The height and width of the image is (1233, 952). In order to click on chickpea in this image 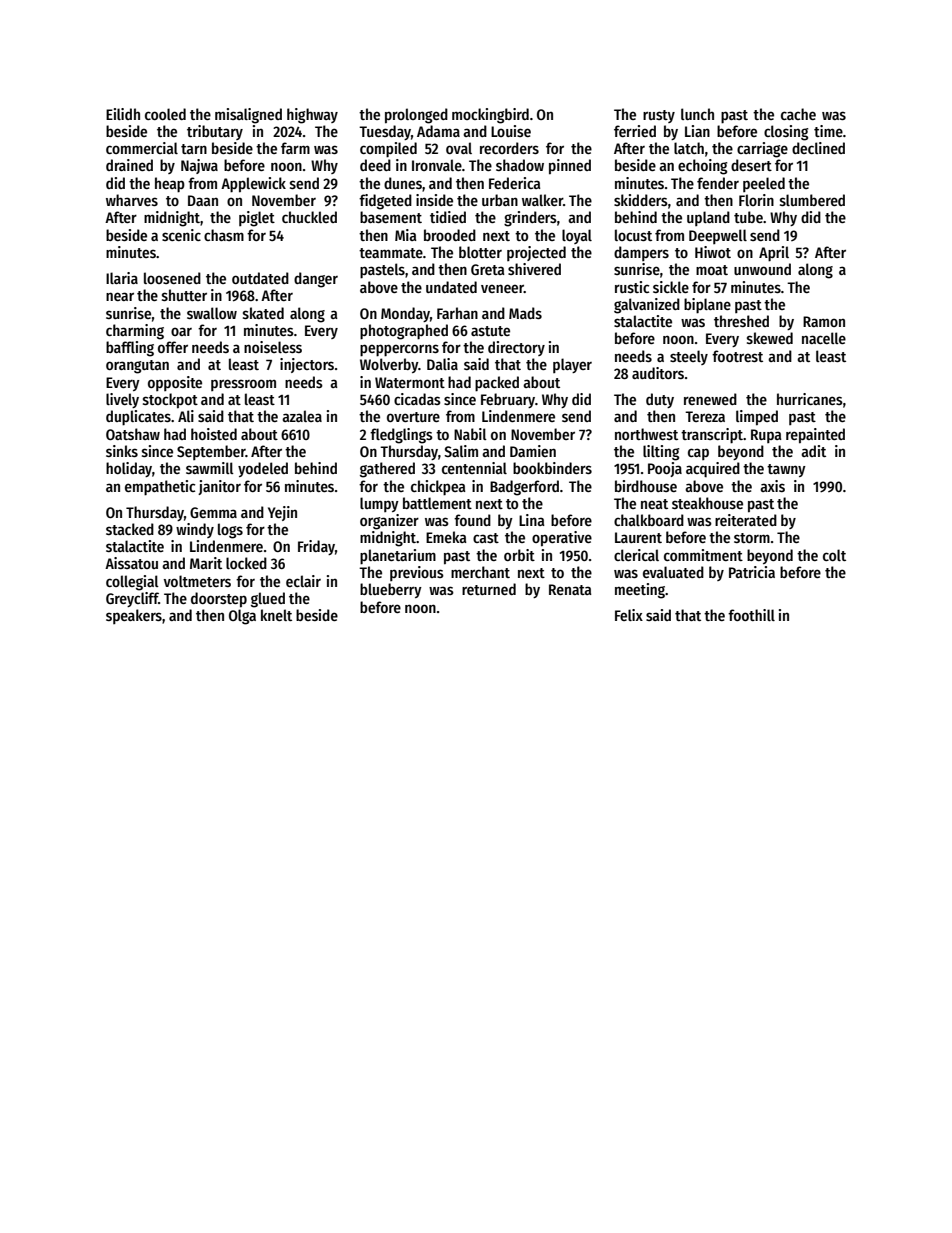, I will do `click(438, 488)`.
